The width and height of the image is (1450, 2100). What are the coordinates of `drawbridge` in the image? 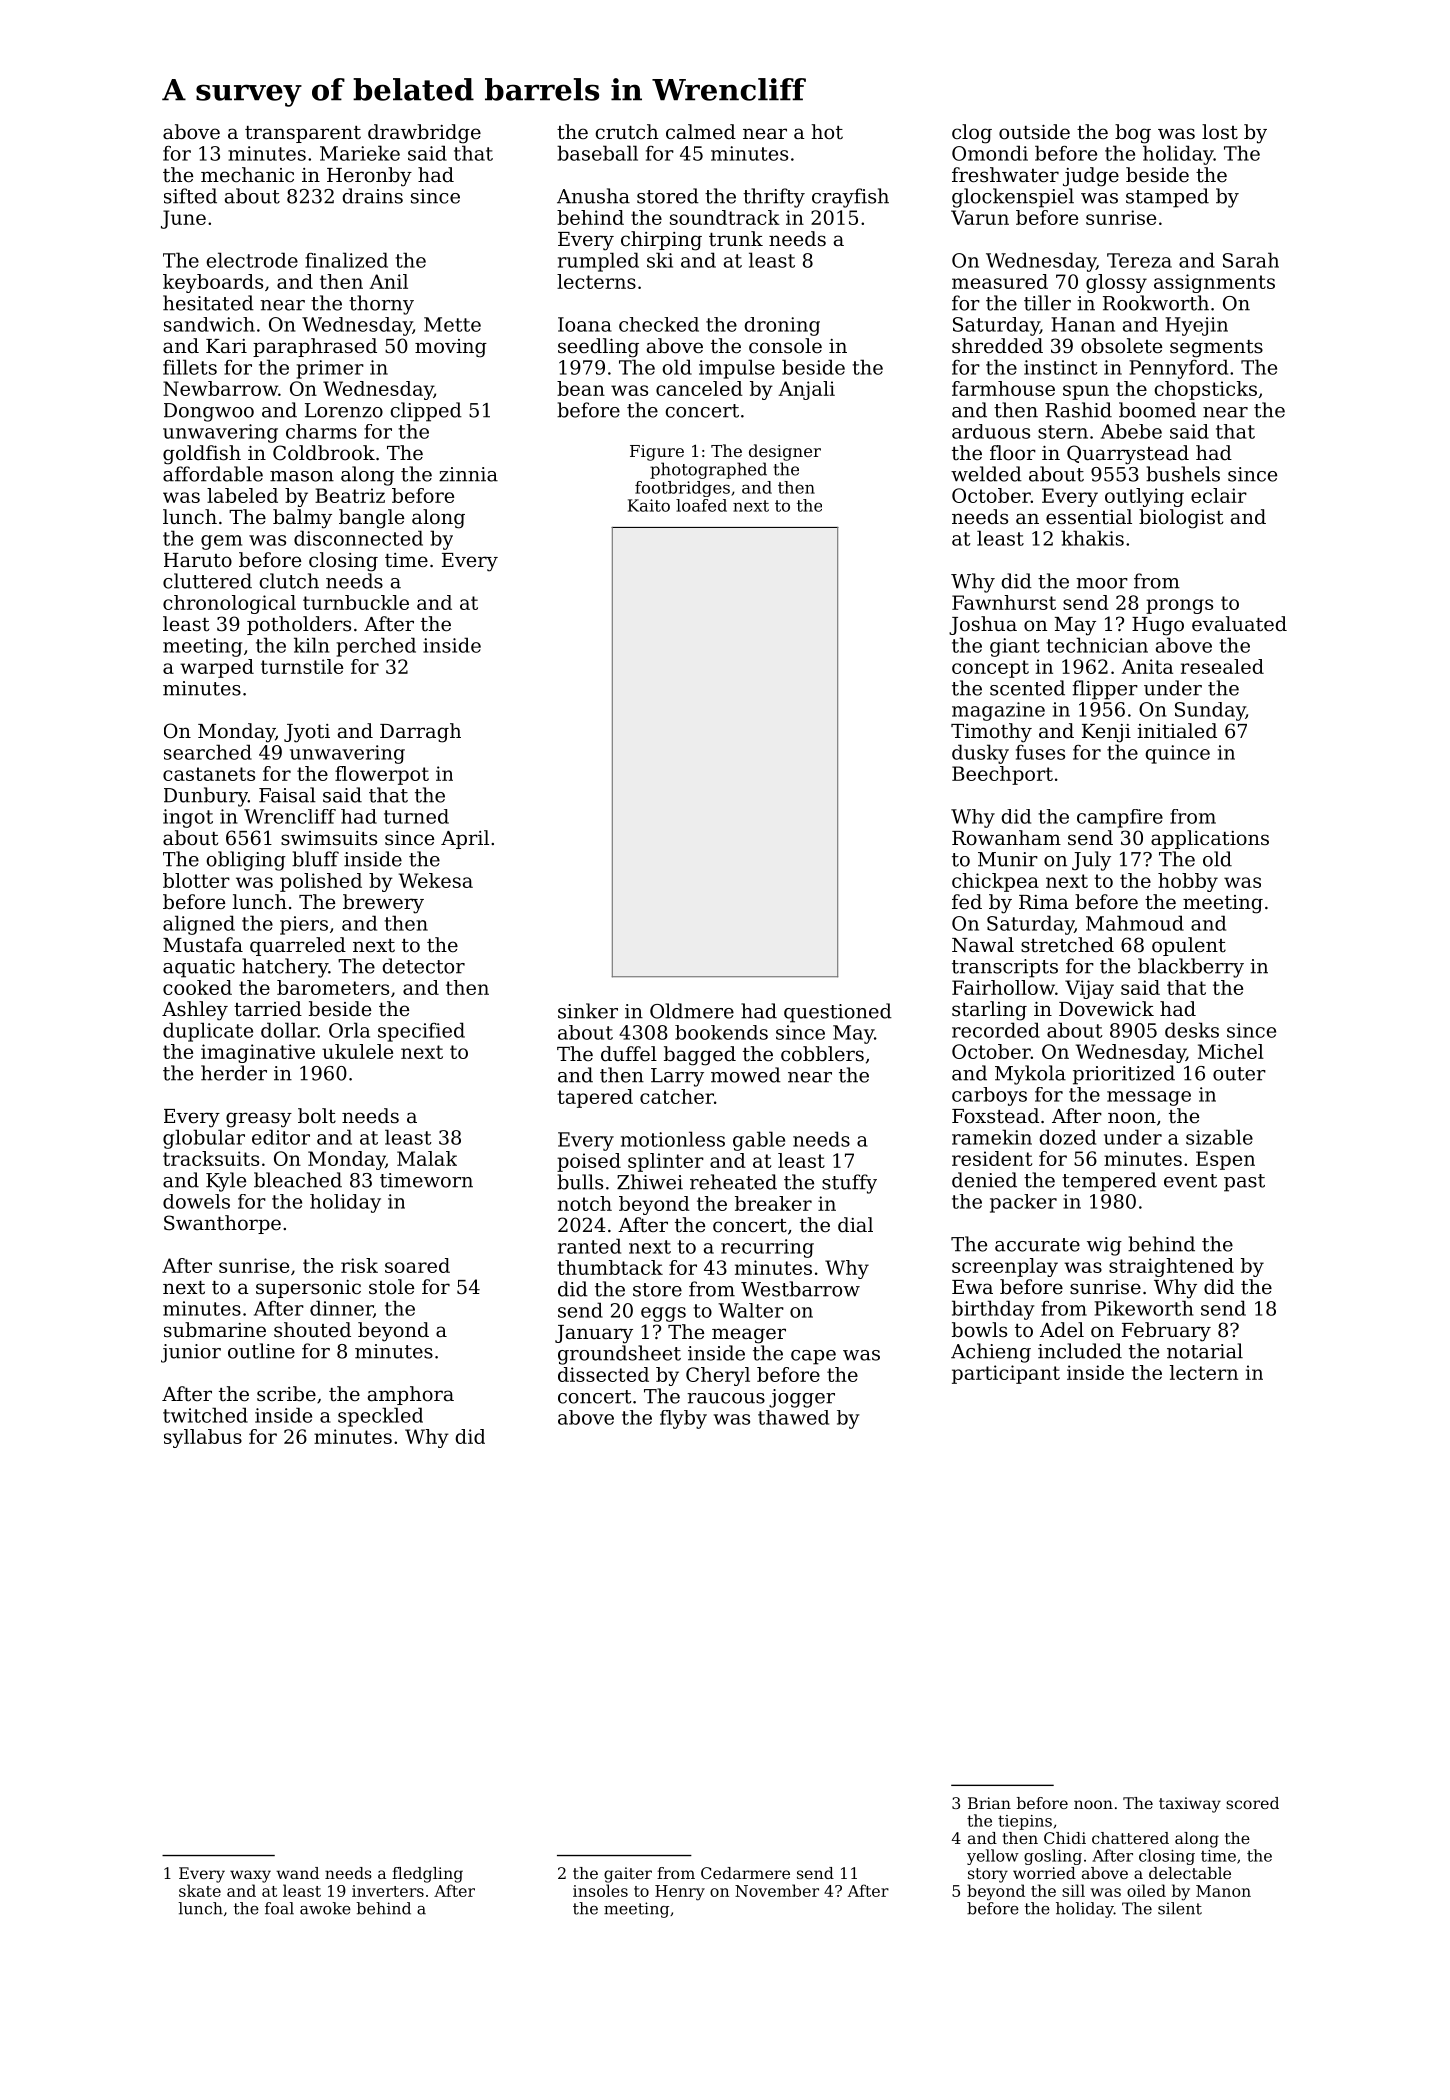 It's located at (424, 134).
